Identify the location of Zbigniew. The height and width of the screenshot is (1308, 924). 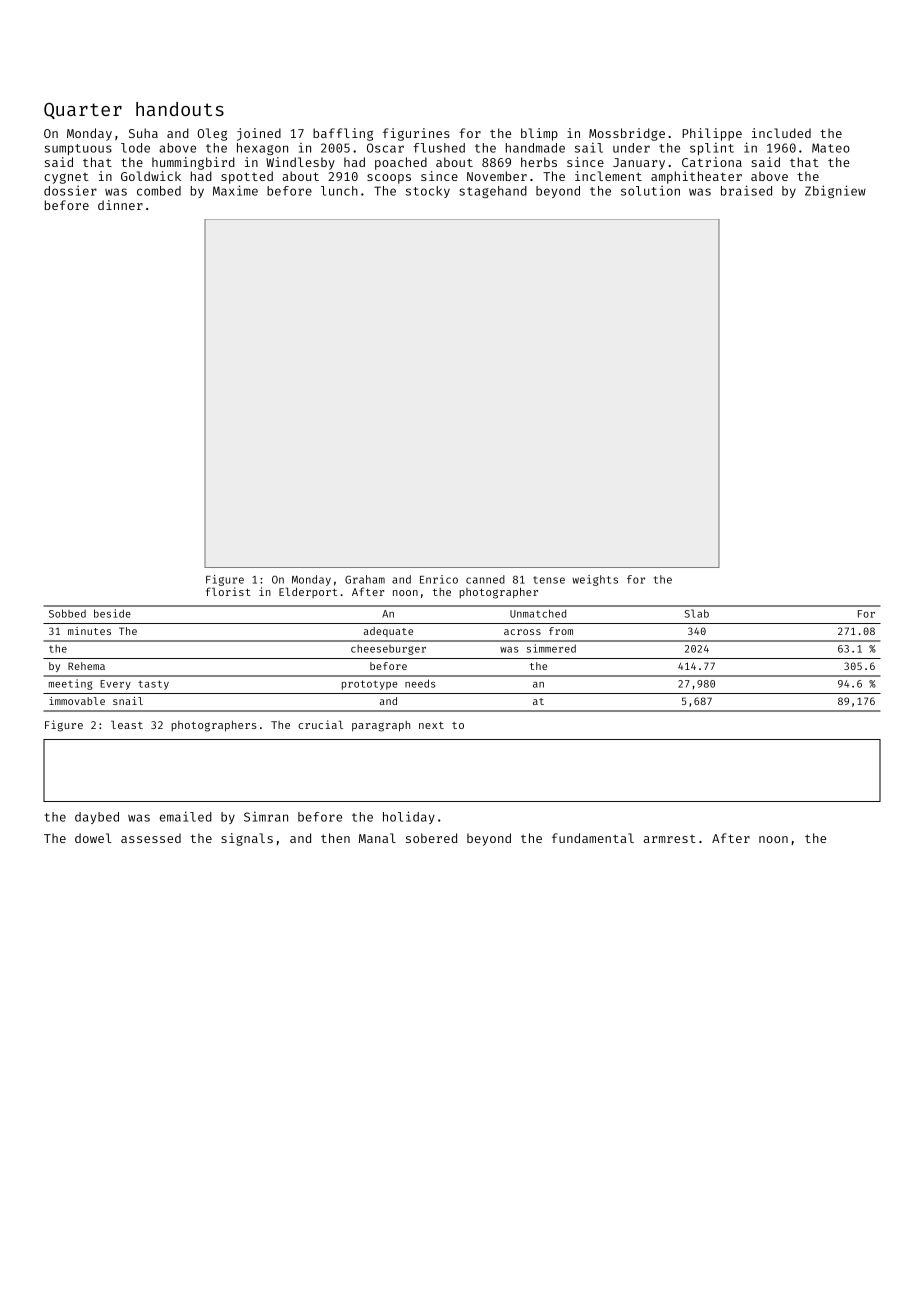
(835, 191).
